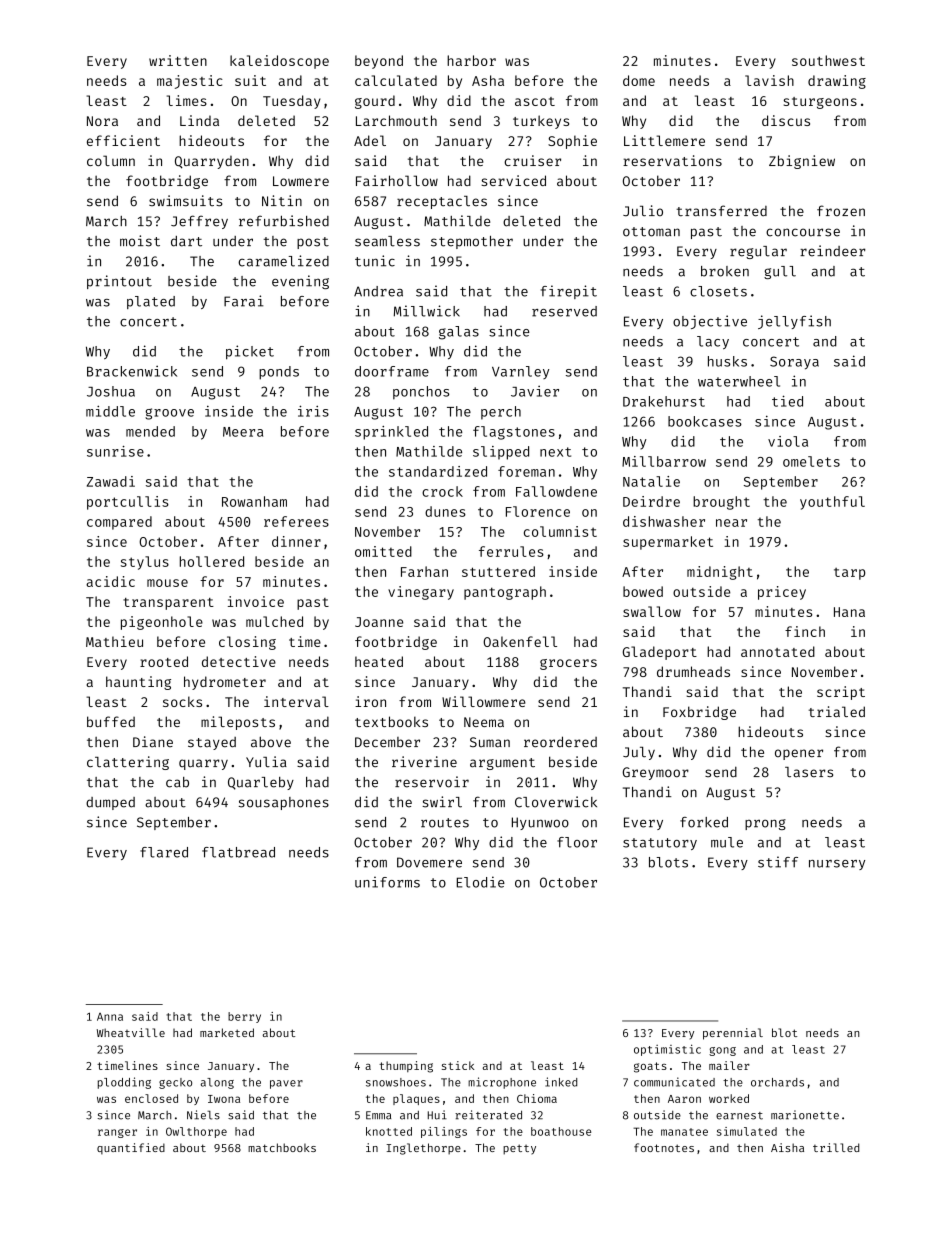  Describe the element at coordinates (286, 1084) in the screenshot. I see `paver` at that location.
